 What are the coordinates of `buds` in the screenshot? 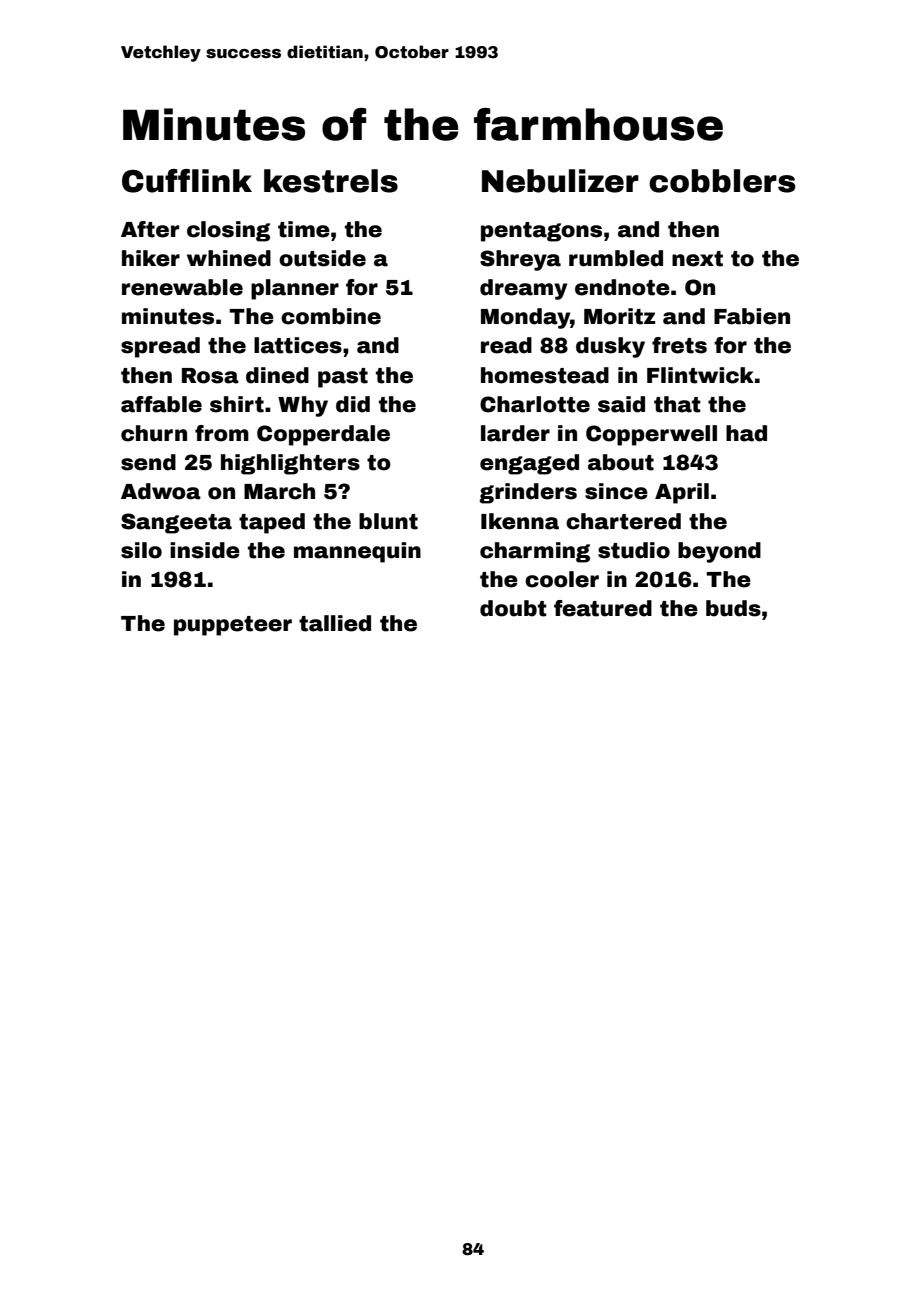 It's located at (733, 608).
